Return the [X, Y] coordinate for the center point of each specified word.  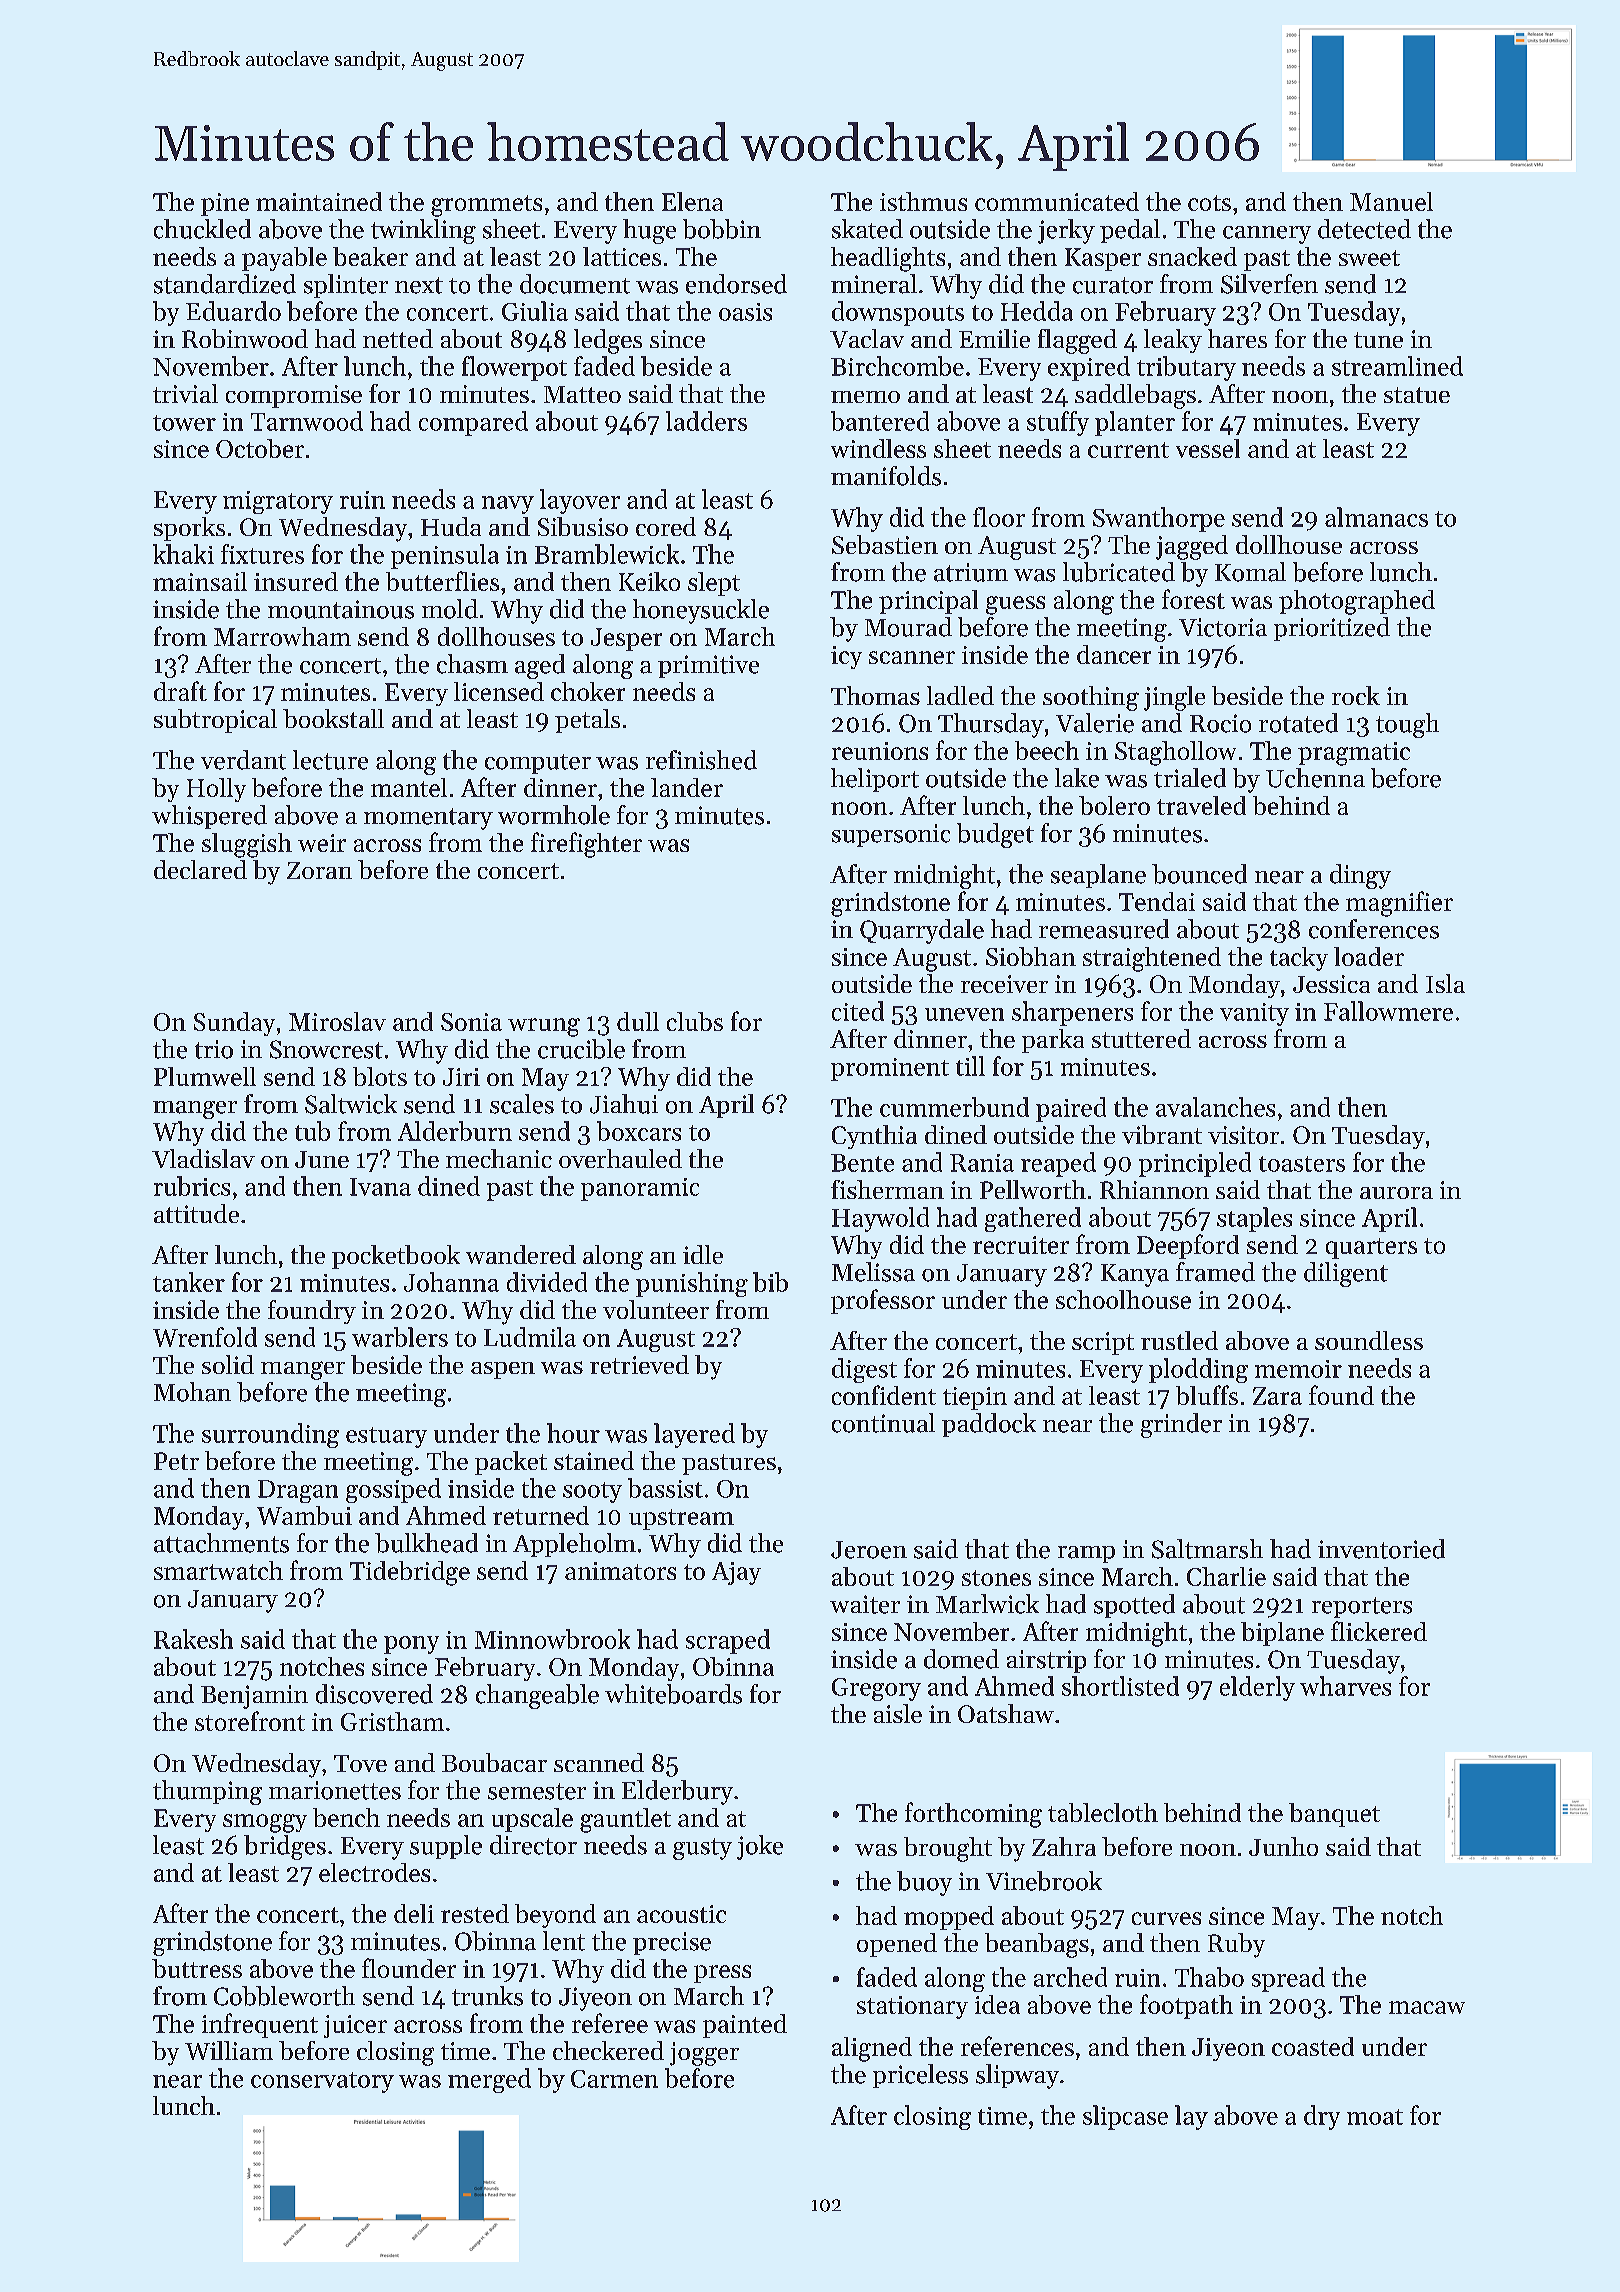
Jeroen [869, 1550]
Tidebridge [410, 1573]
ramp [1086, 1554]
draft [180, 691]
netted [398, 338]
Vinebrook [1044, 1881]
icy [846, 657]
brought [948, 1849]
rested [475, 1913]
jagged [1192, 547]
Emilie [994, 338]
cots [1209, 203]
